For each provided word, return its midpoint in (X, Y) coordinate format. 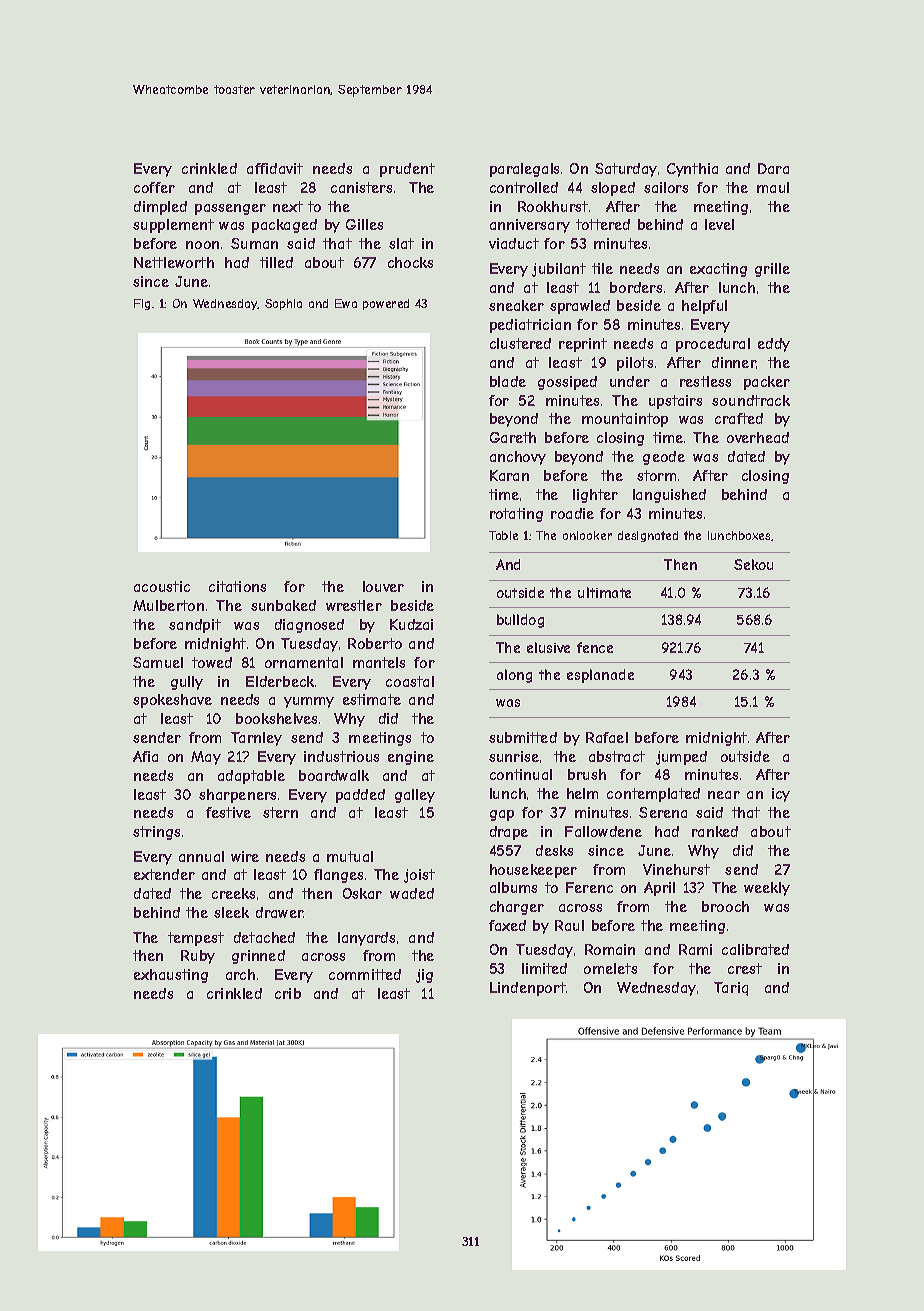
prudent (407, 170)
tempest (196, 939)
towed (212, 662)
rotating (516, 515)
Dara (773, 168)
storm (656, 475)
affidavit (275, 168)
